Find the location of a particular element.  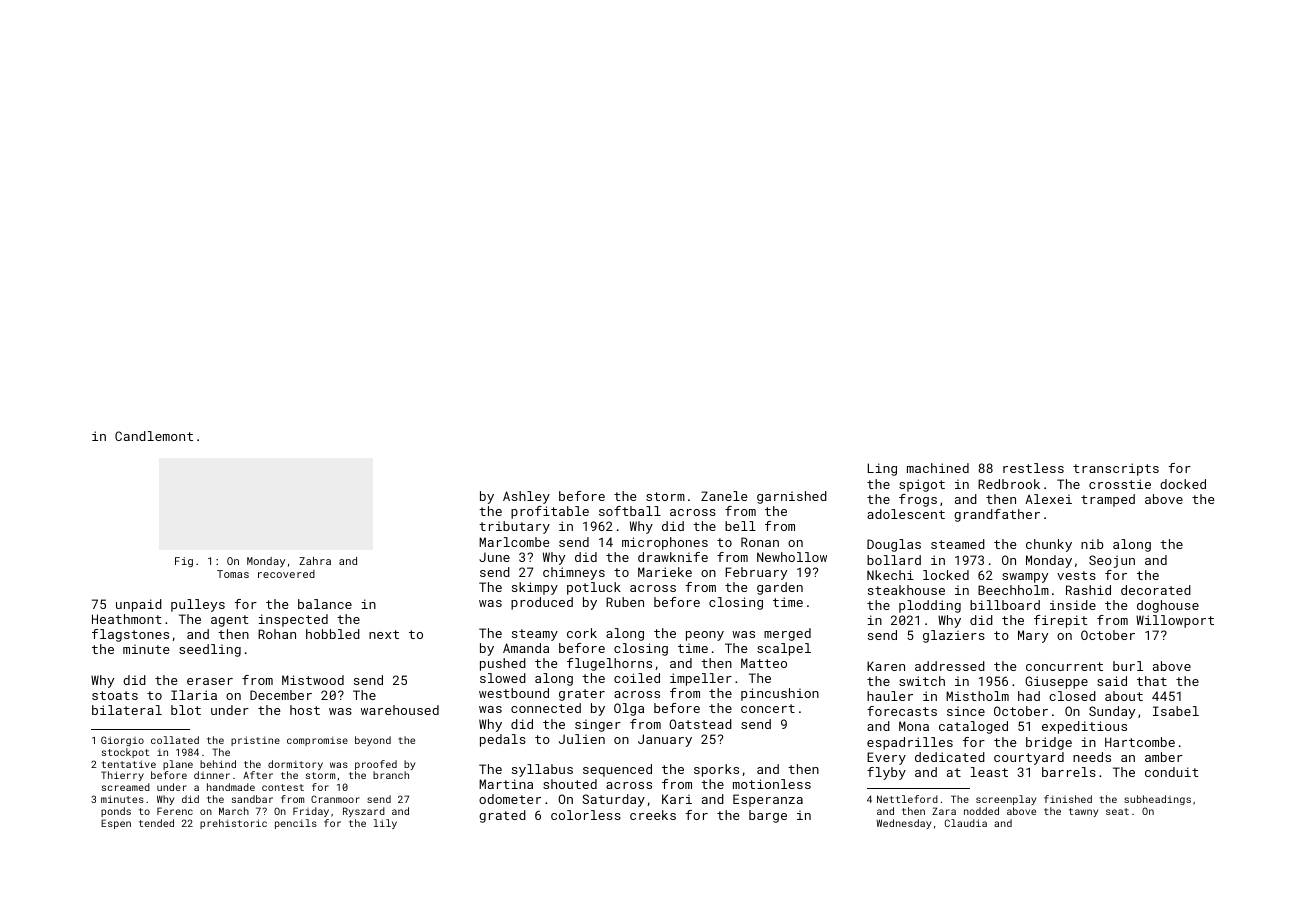

expeditious is located at coordinates (1084, 727).
